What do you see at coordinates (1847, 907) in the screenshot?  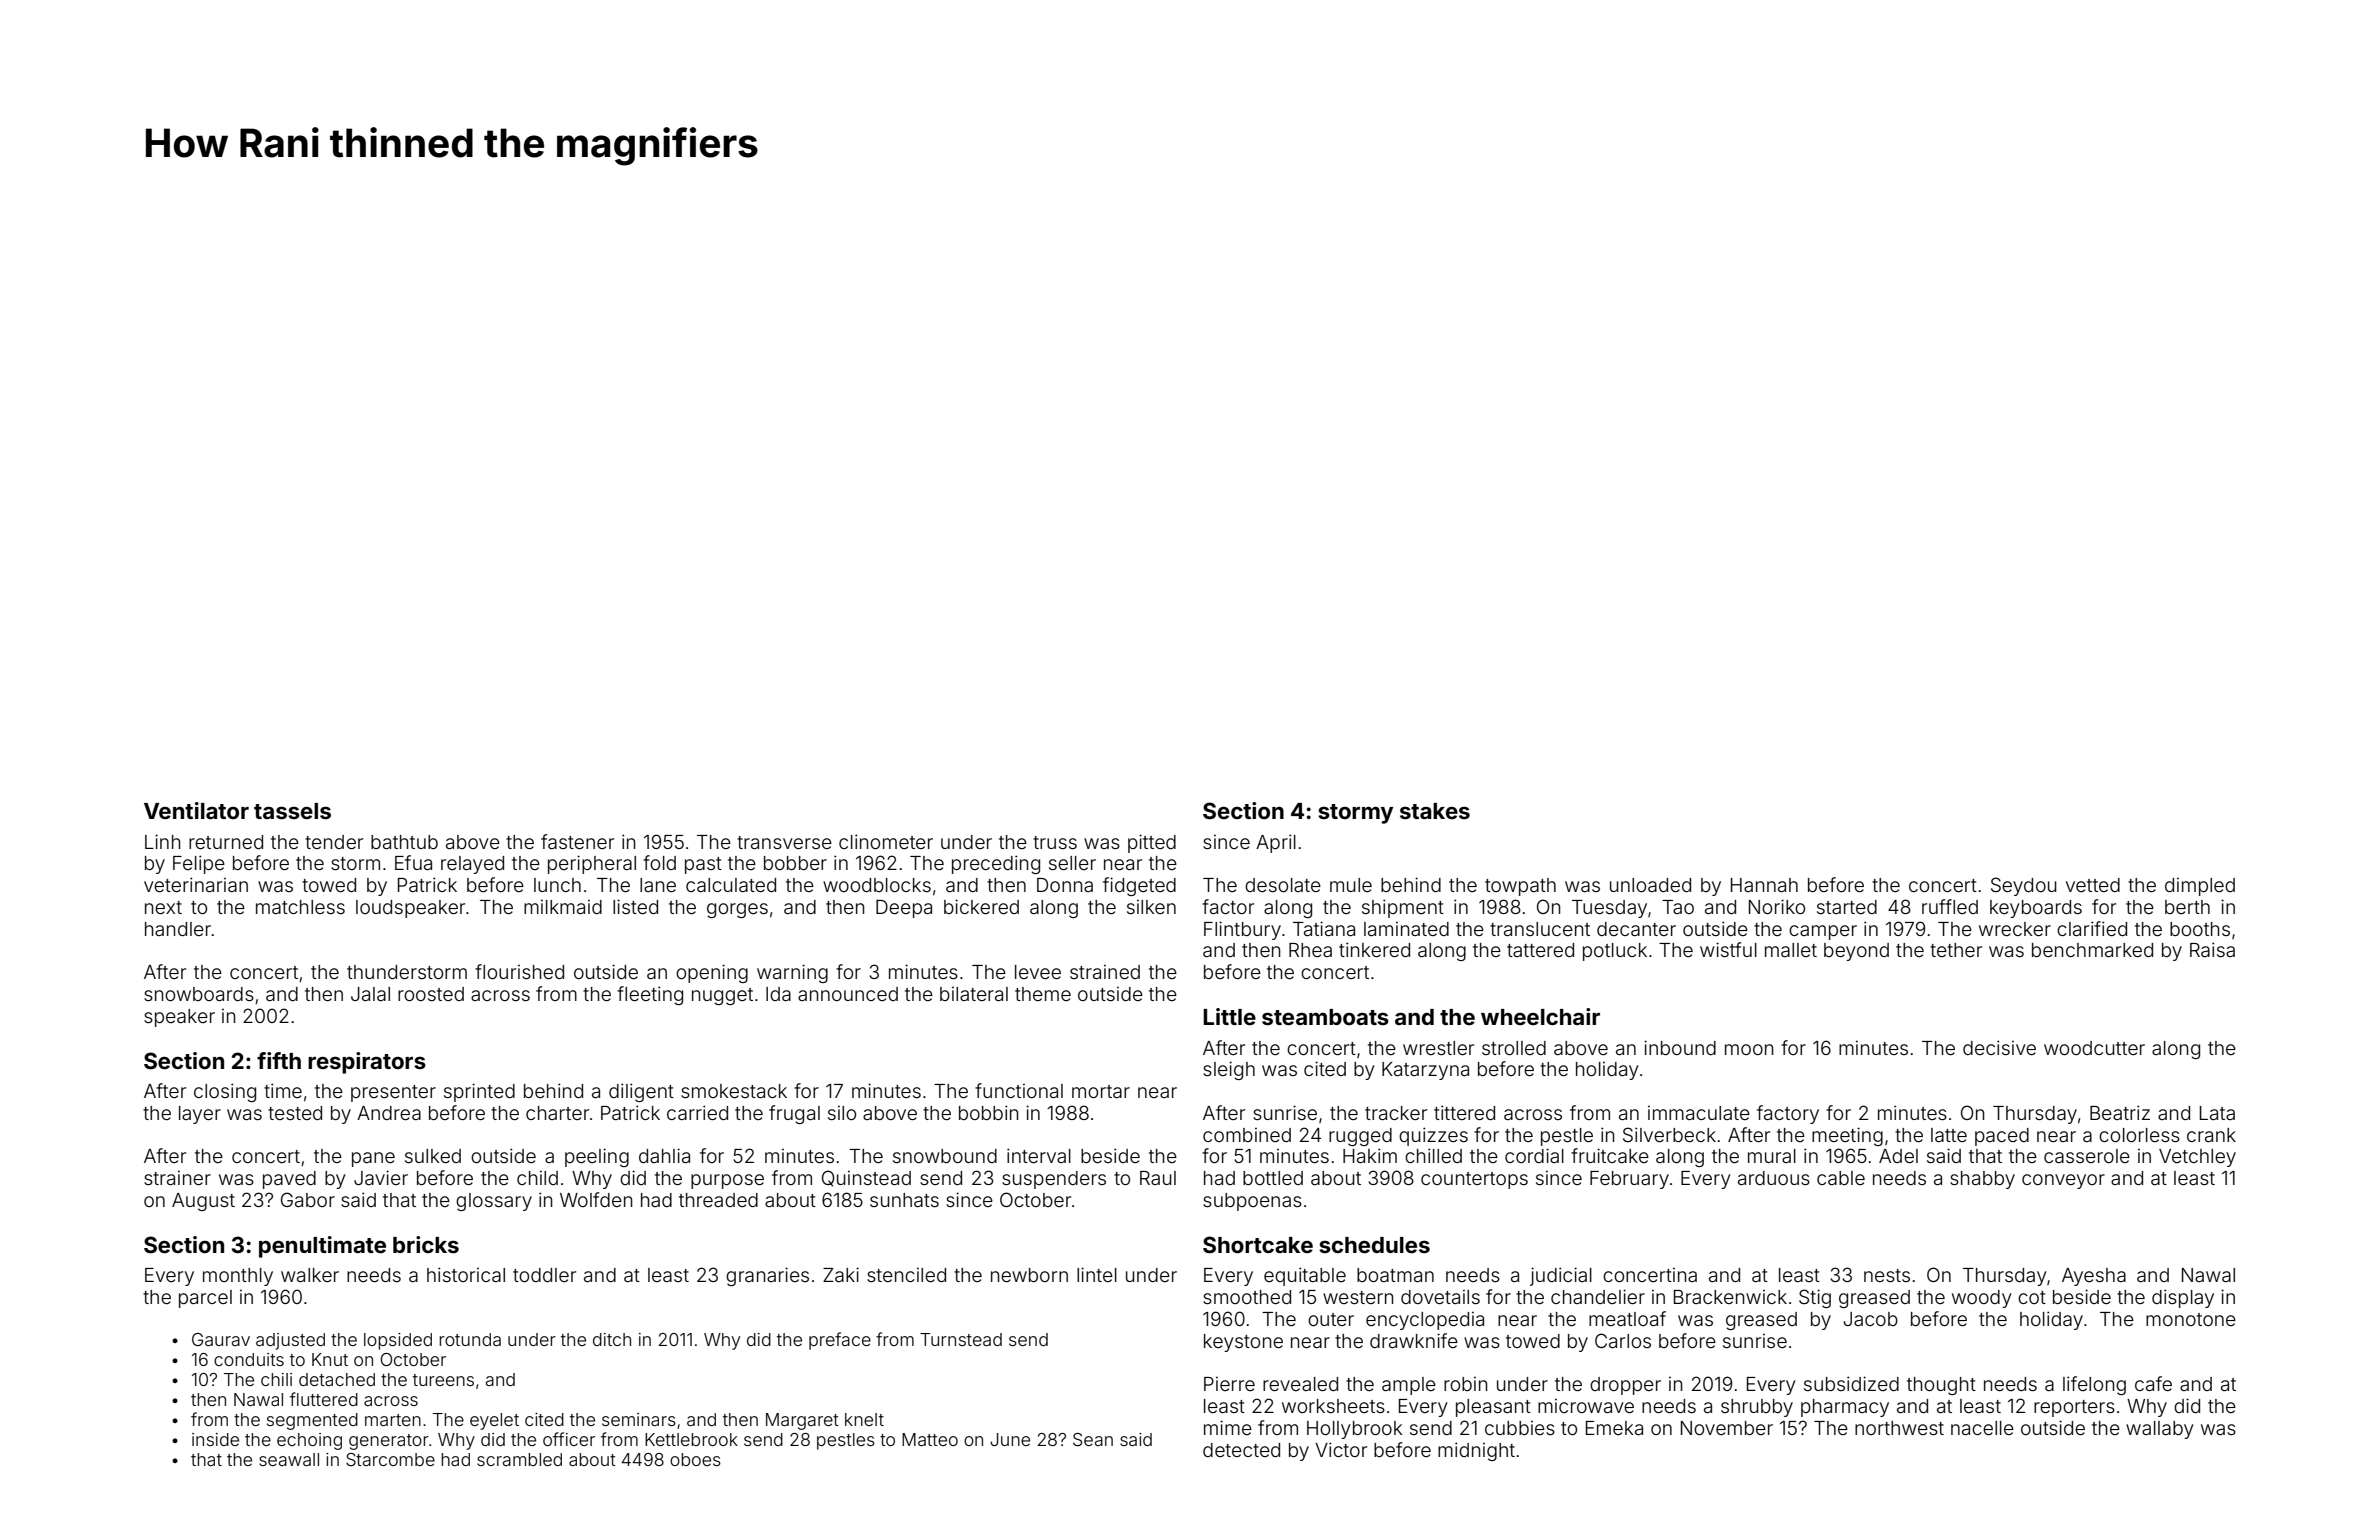 I see `started` at bounding box center [1847, 907].
